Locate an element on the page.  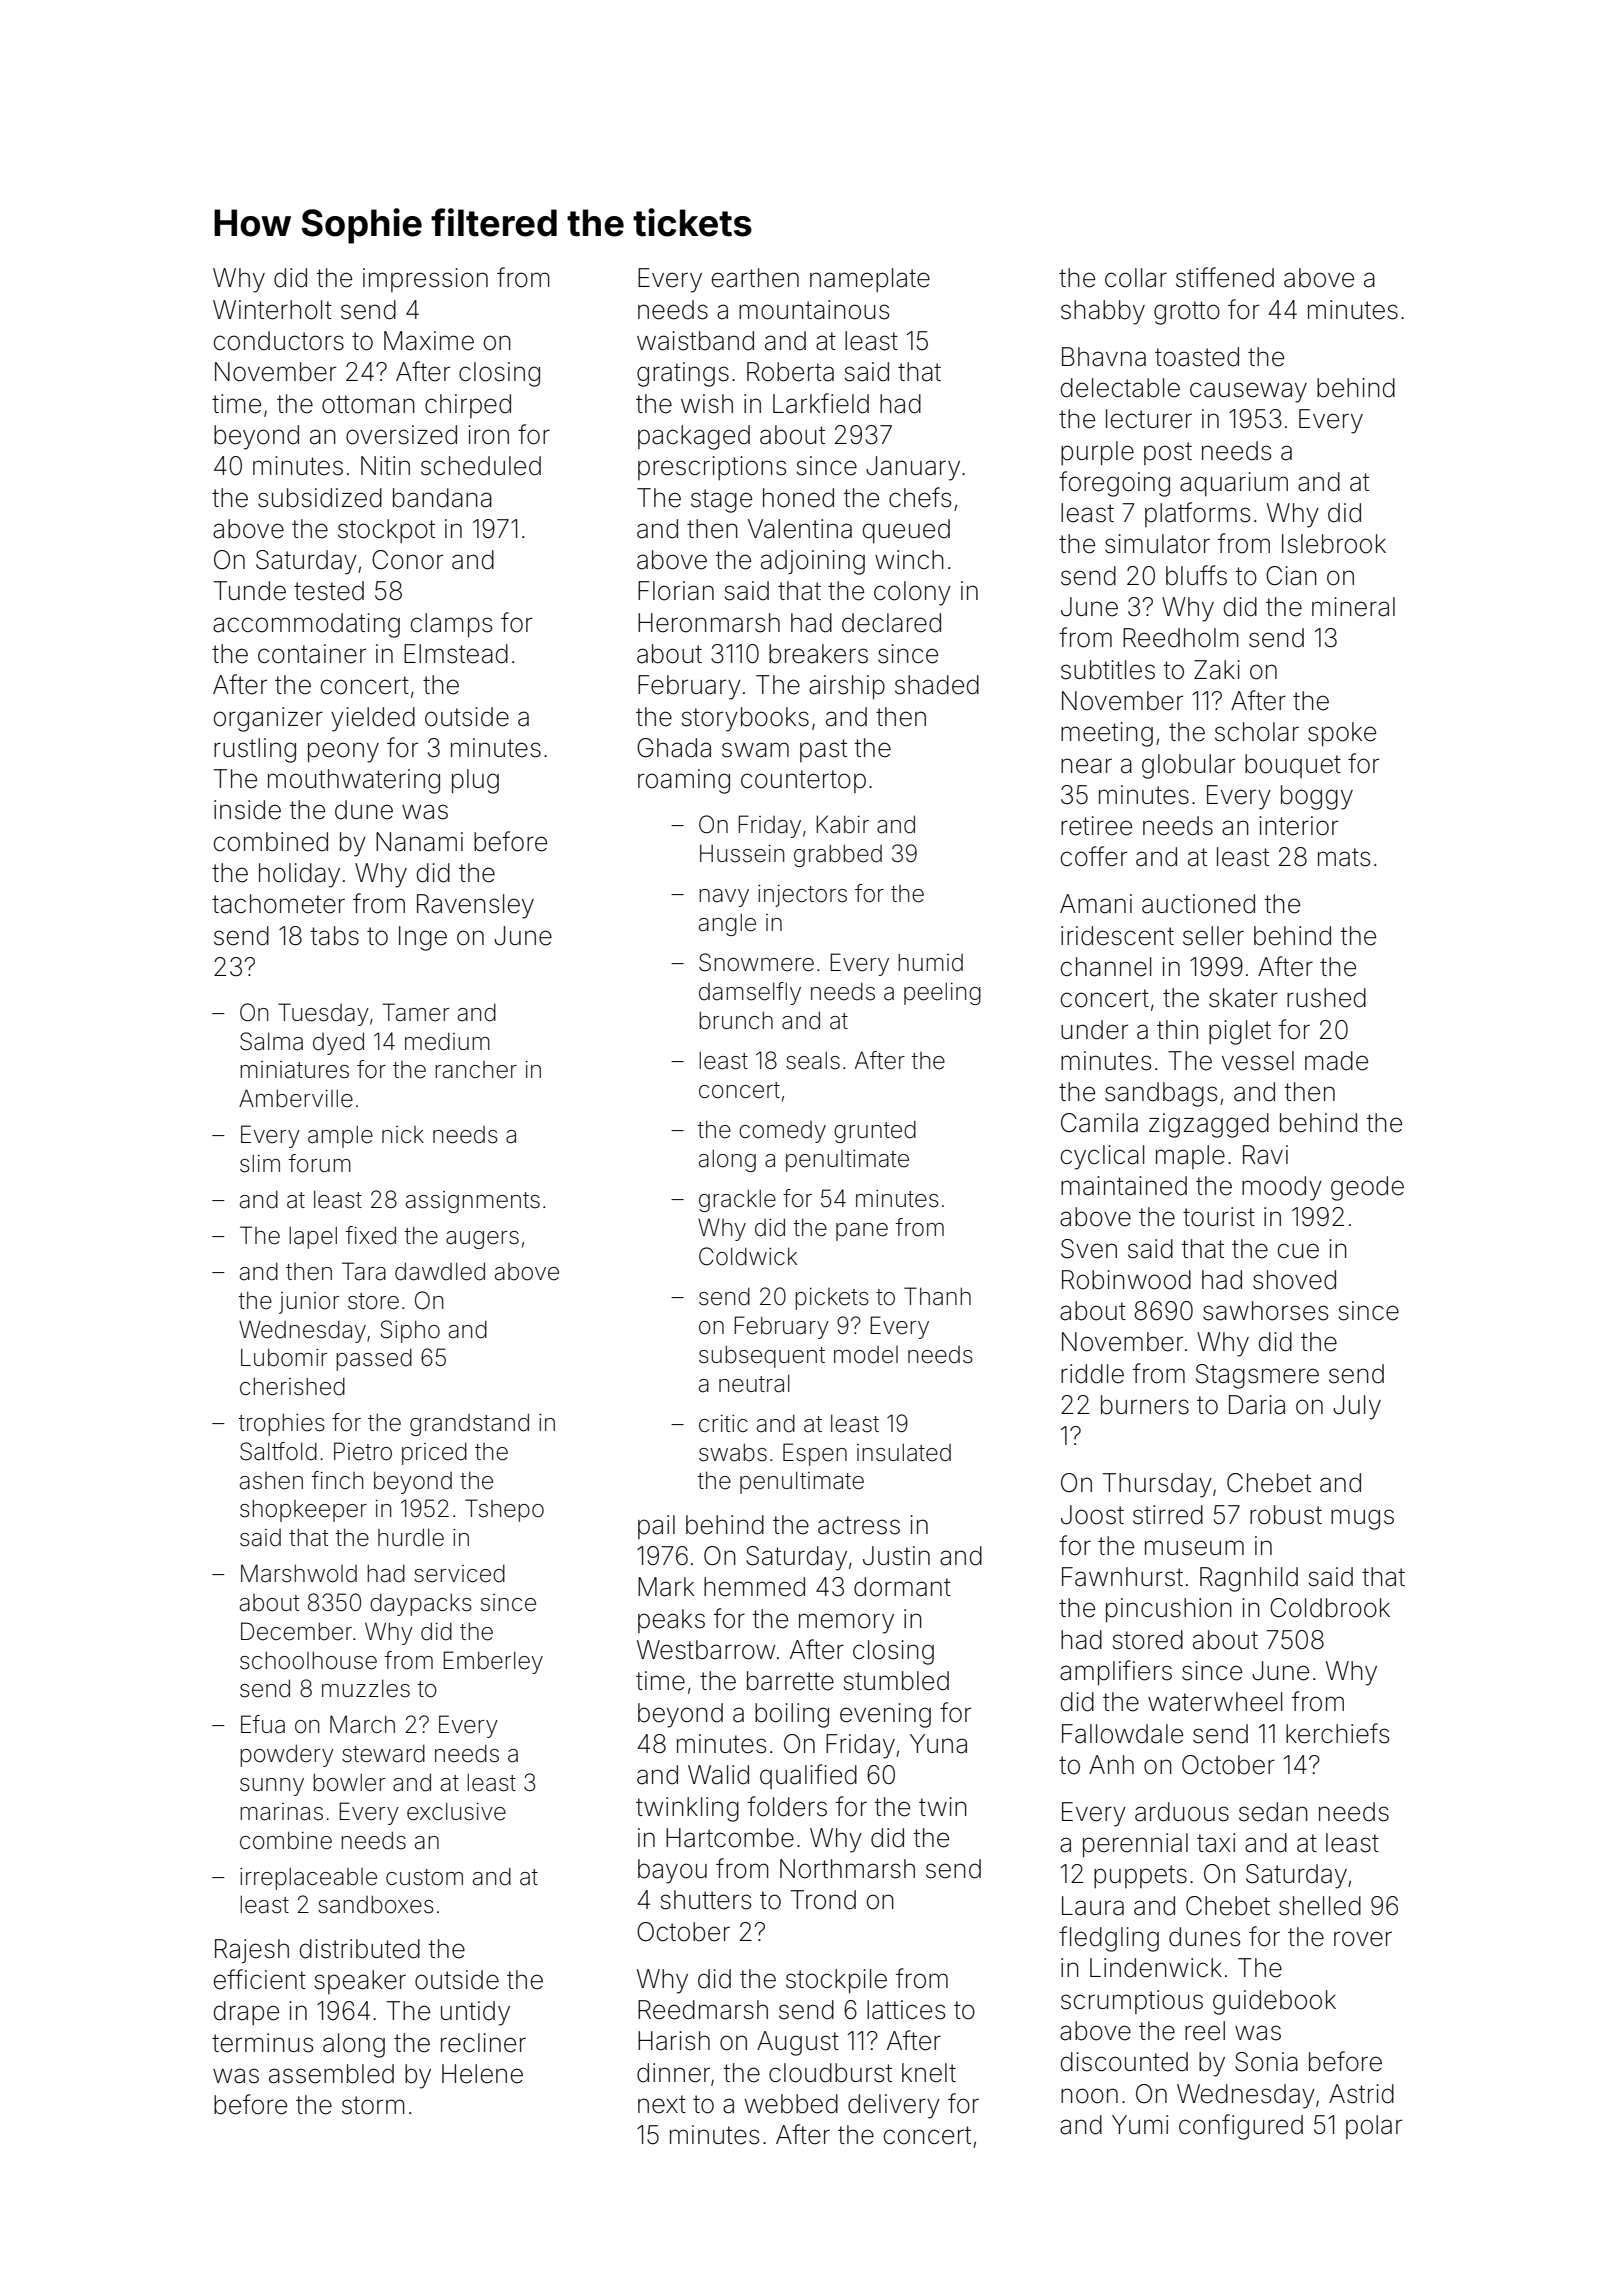
assignments is located at coordinates (473, 1202).
